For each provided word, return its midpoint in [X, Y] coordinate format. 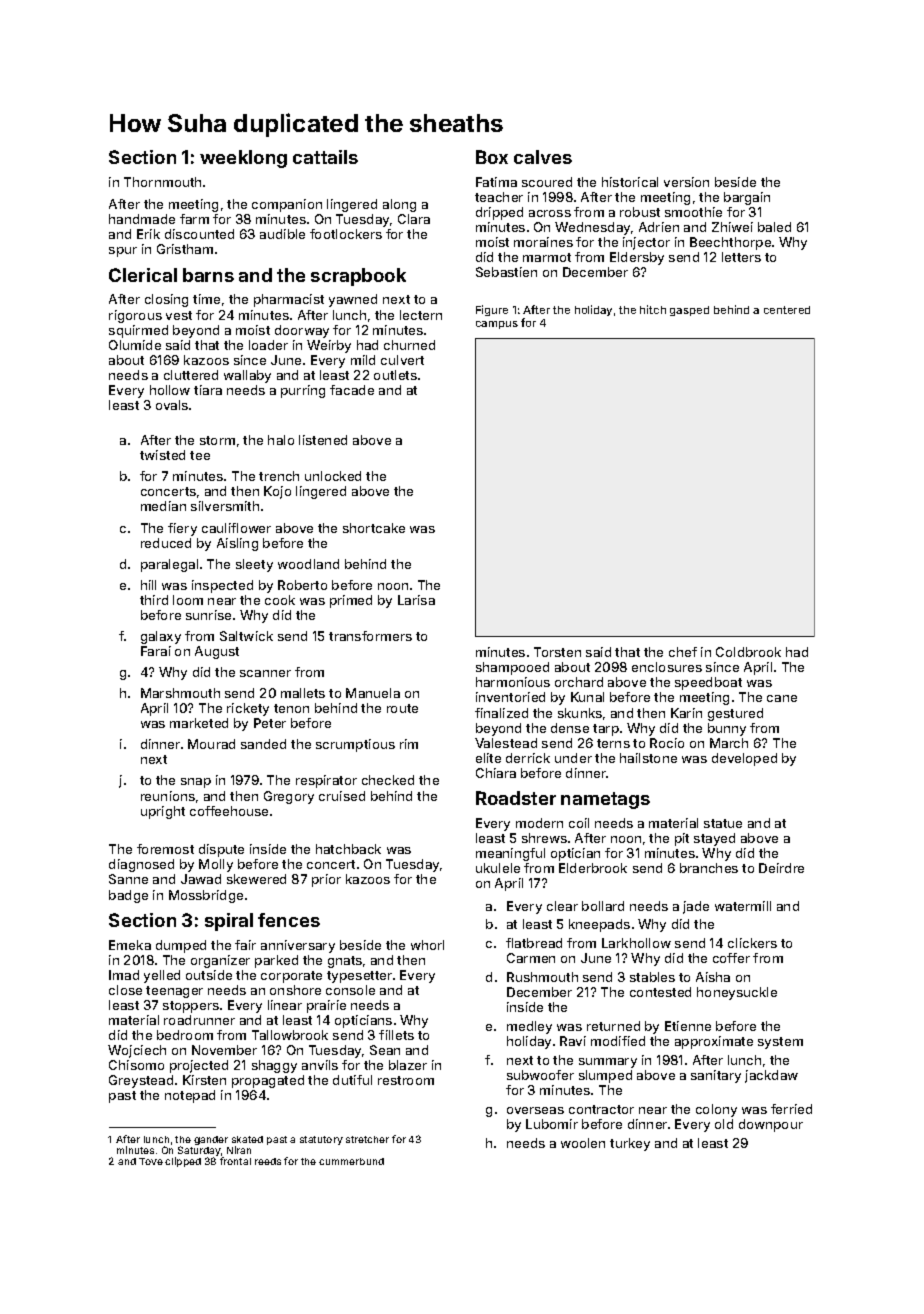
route [402, 708]
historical [630, 182]
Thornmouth [162, 182]
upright [163, 812]
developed [744, 759]
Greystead [141, 1081]
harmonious [513, 682]
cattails [325, 157]
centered [787, 310]
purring [303, 391]
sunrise [208, 615]
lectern [421, 315]
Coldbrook [748, 652]
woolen [583, 1143]
